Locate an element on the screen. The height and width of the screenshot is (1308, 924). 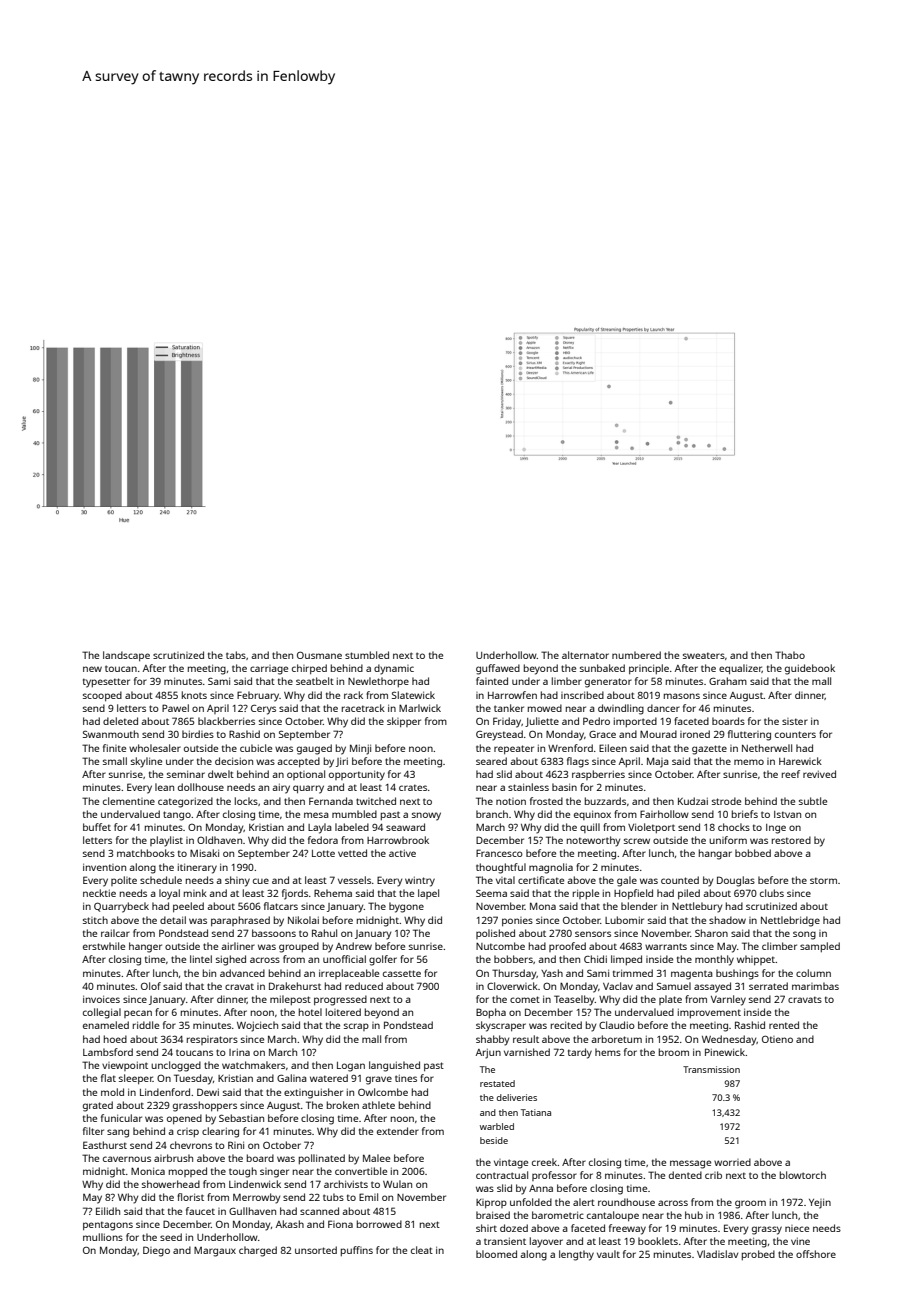
invention is located at coordinates (104, 867).
